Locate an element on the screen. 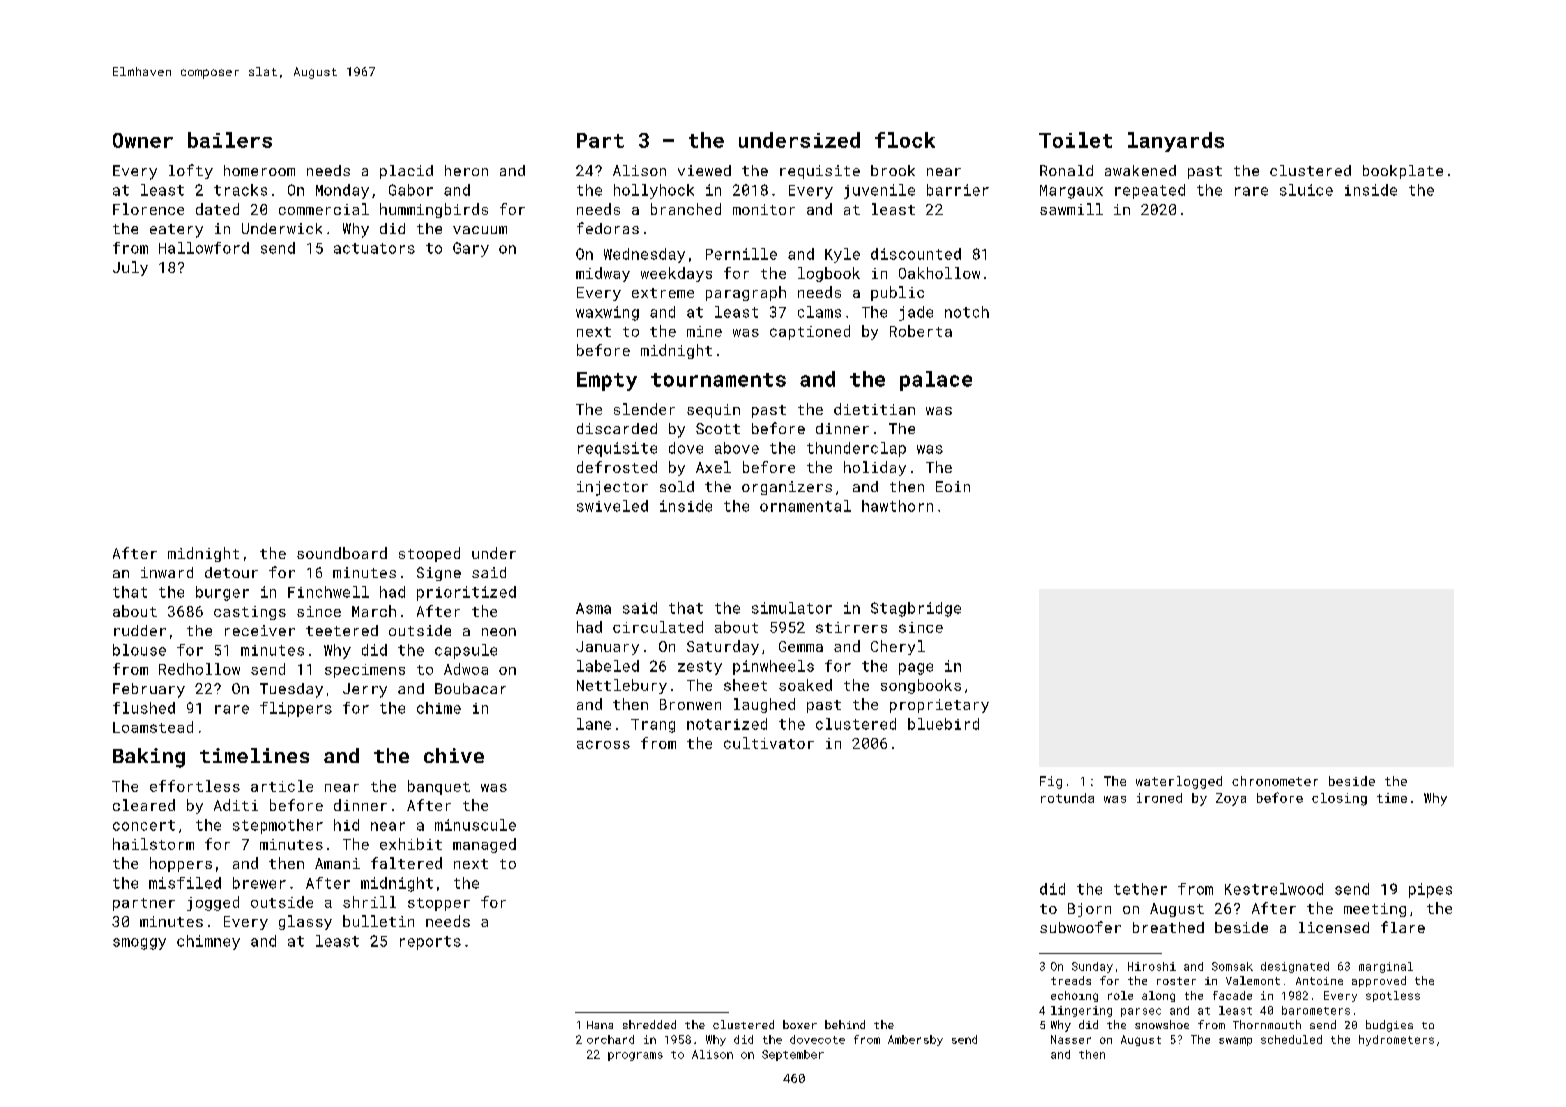  songbooks is located at coordinates (921, 686).
